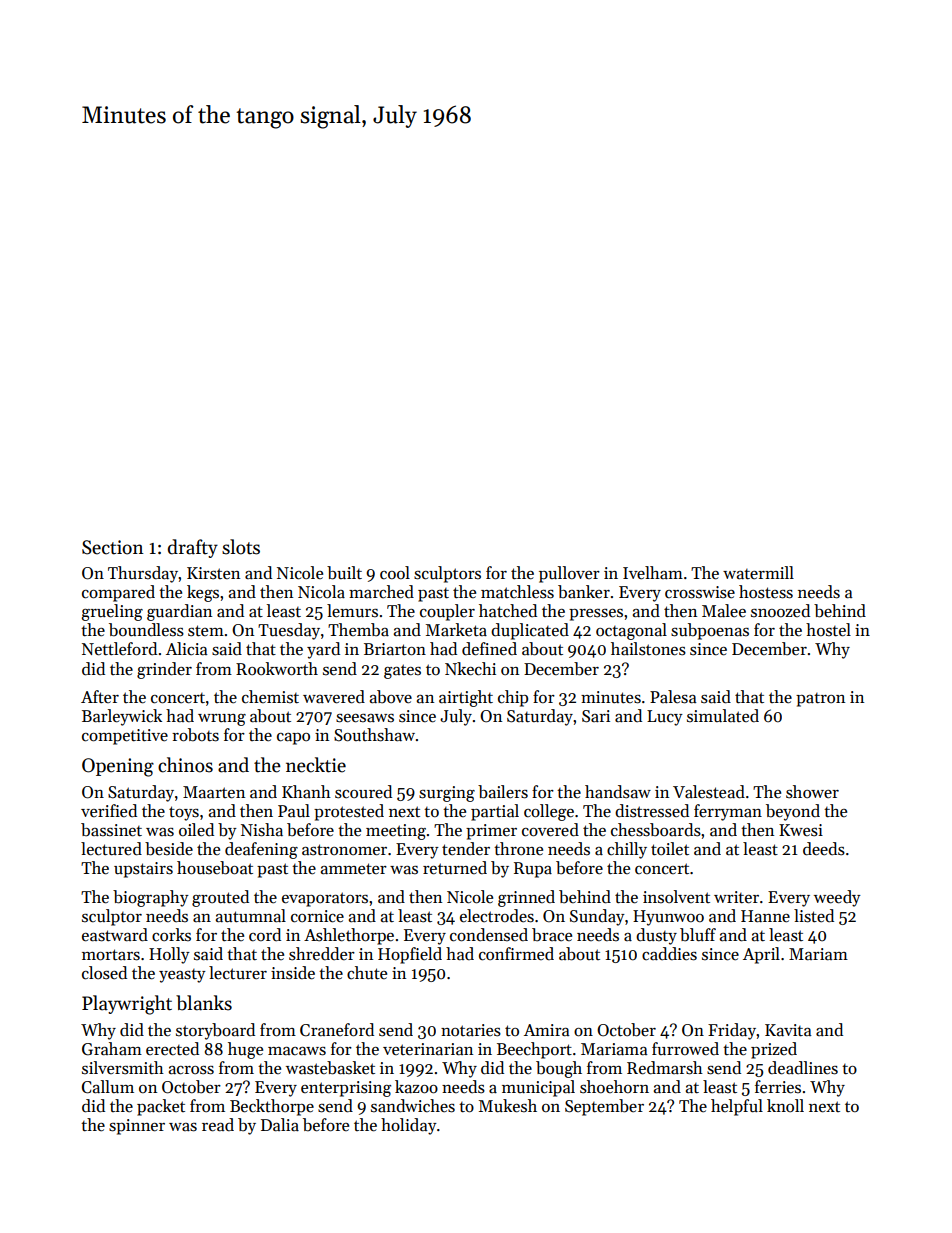  What do you see at coordinates (604, 1107) in the screenshot?
I see `September` at bounding box center [604, 1107].
